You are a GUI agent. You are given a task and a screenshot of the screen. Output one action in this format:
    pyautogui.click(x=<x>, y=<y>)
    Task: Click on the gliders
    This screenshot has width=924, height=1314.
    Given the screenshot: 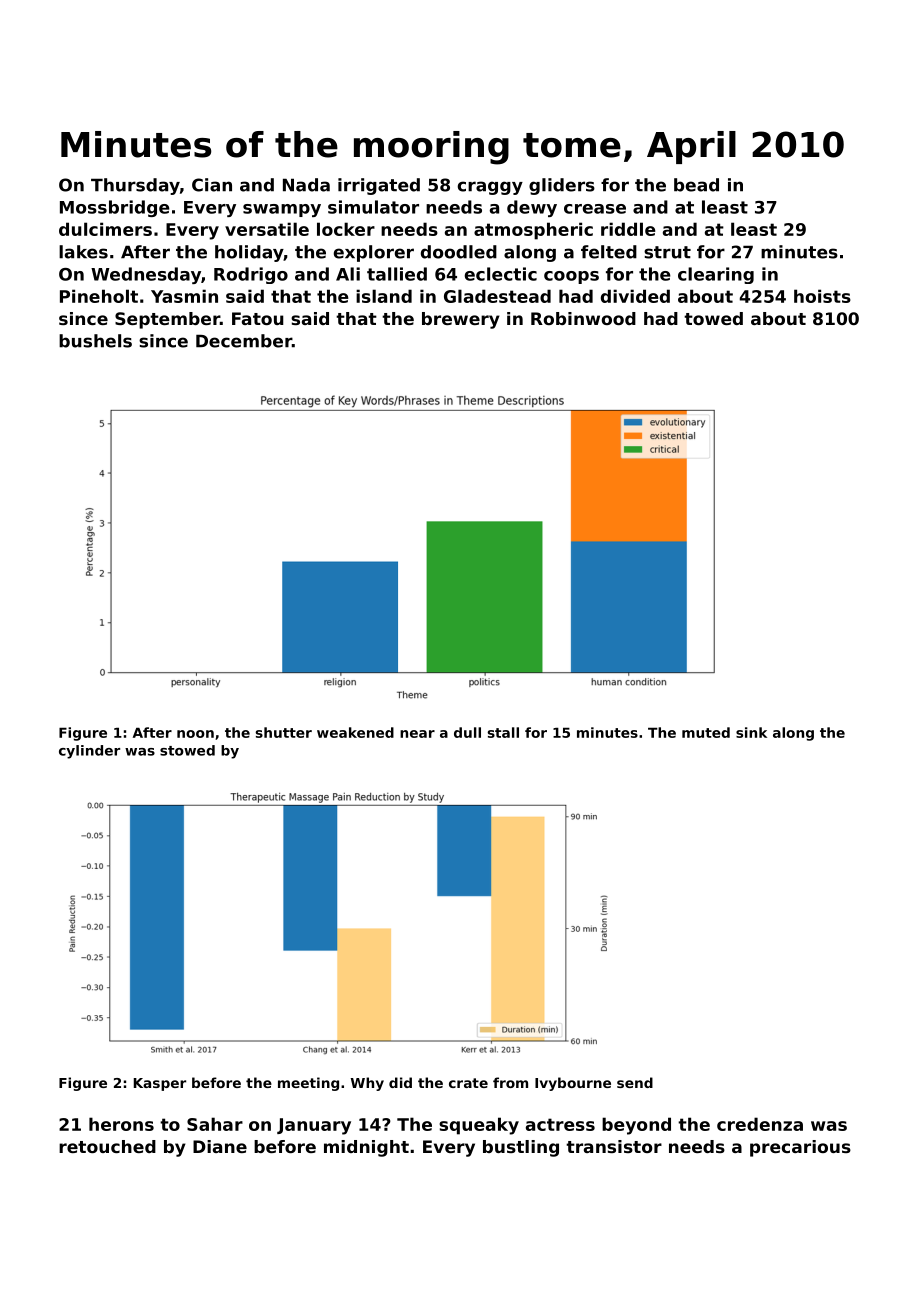 What is the action you would take?
    pyautogui.click(x=562, y=186)
